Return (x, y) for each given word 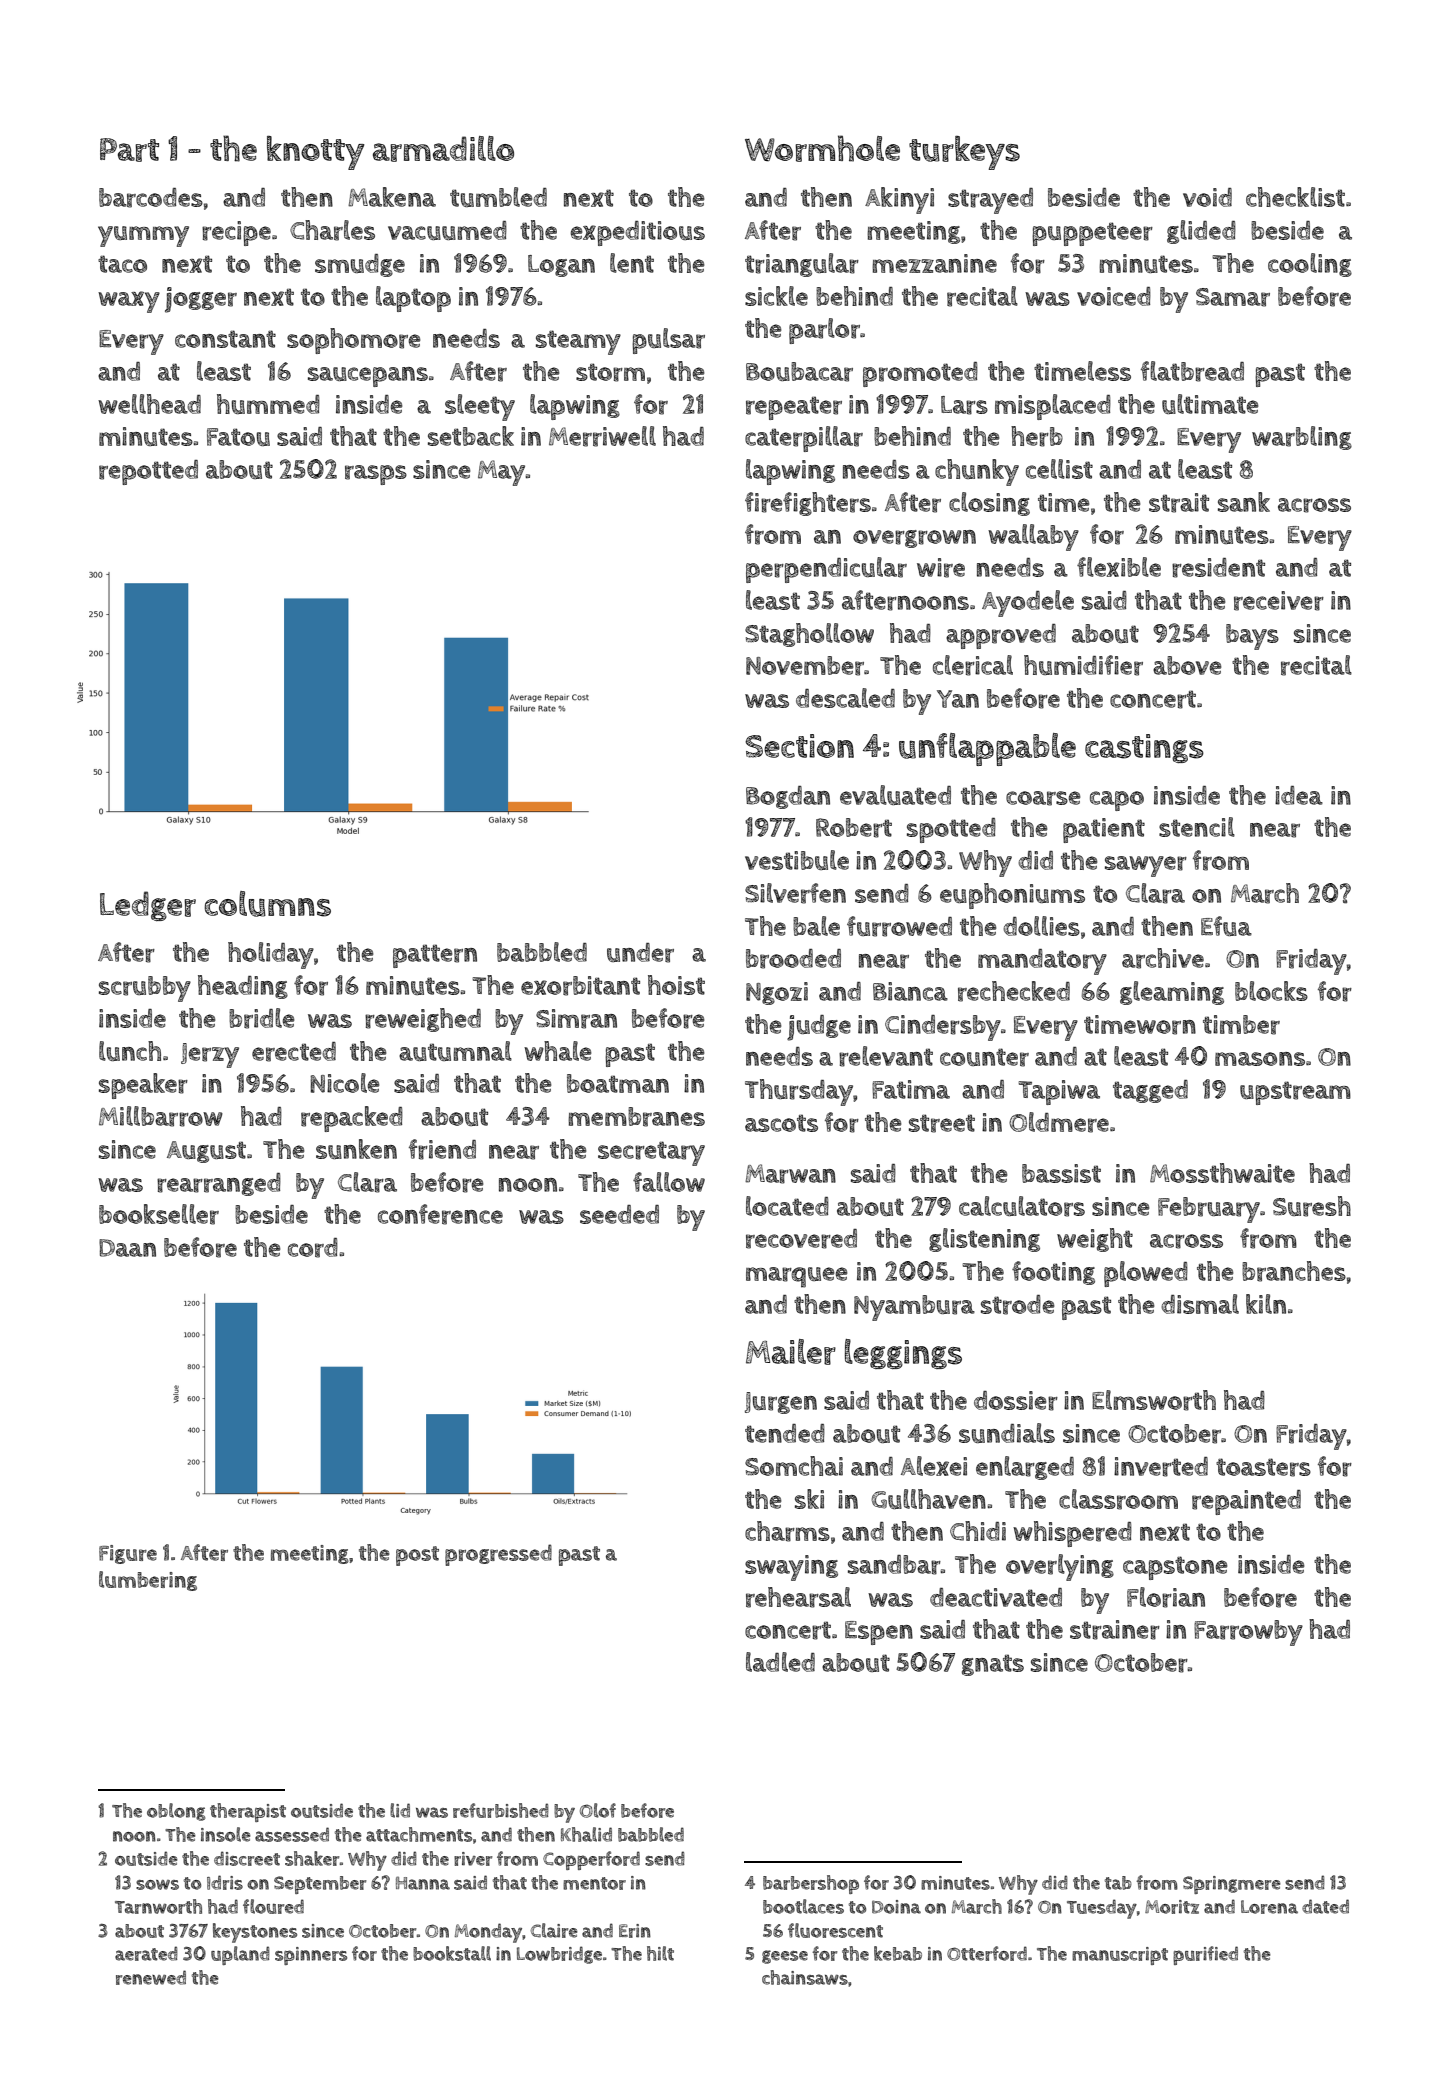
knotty (316, 153)
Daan (127, 1248)
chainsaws (805, 1977)
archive (1163, 958)
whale (557, 1051)
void (1207, 197)
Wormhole (822, 148)
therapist (248, 1812)
